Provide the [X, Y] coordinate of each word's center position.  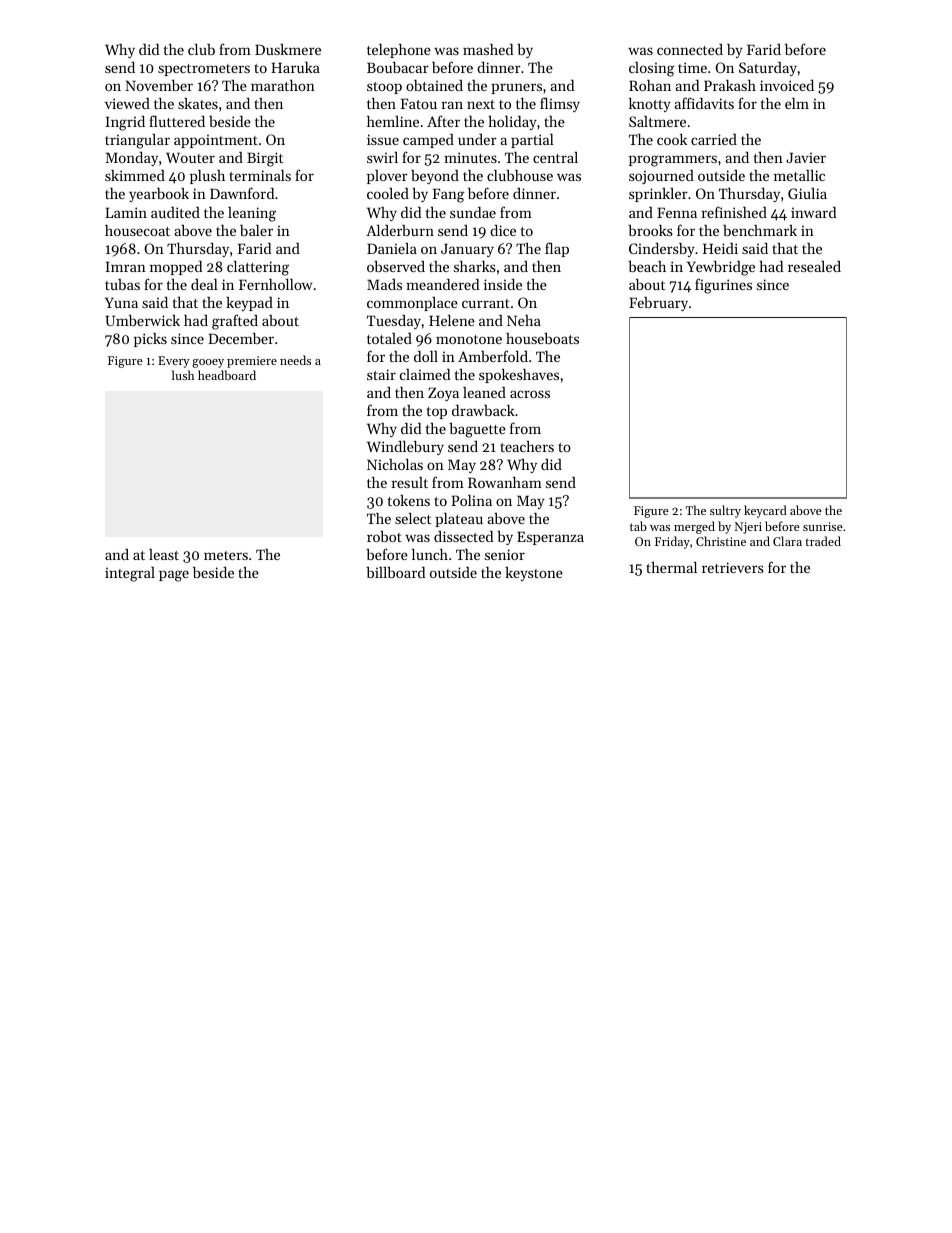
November [159, 85]
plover [387, 177]
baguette [477, 430]
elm [797, 103]
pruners [516, 88]
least [164, 554]
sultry [725, 511]
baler [256, 230]
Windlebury [405, 448]
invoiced [787, 85]
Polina [471, 500]
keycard [765, 511]
